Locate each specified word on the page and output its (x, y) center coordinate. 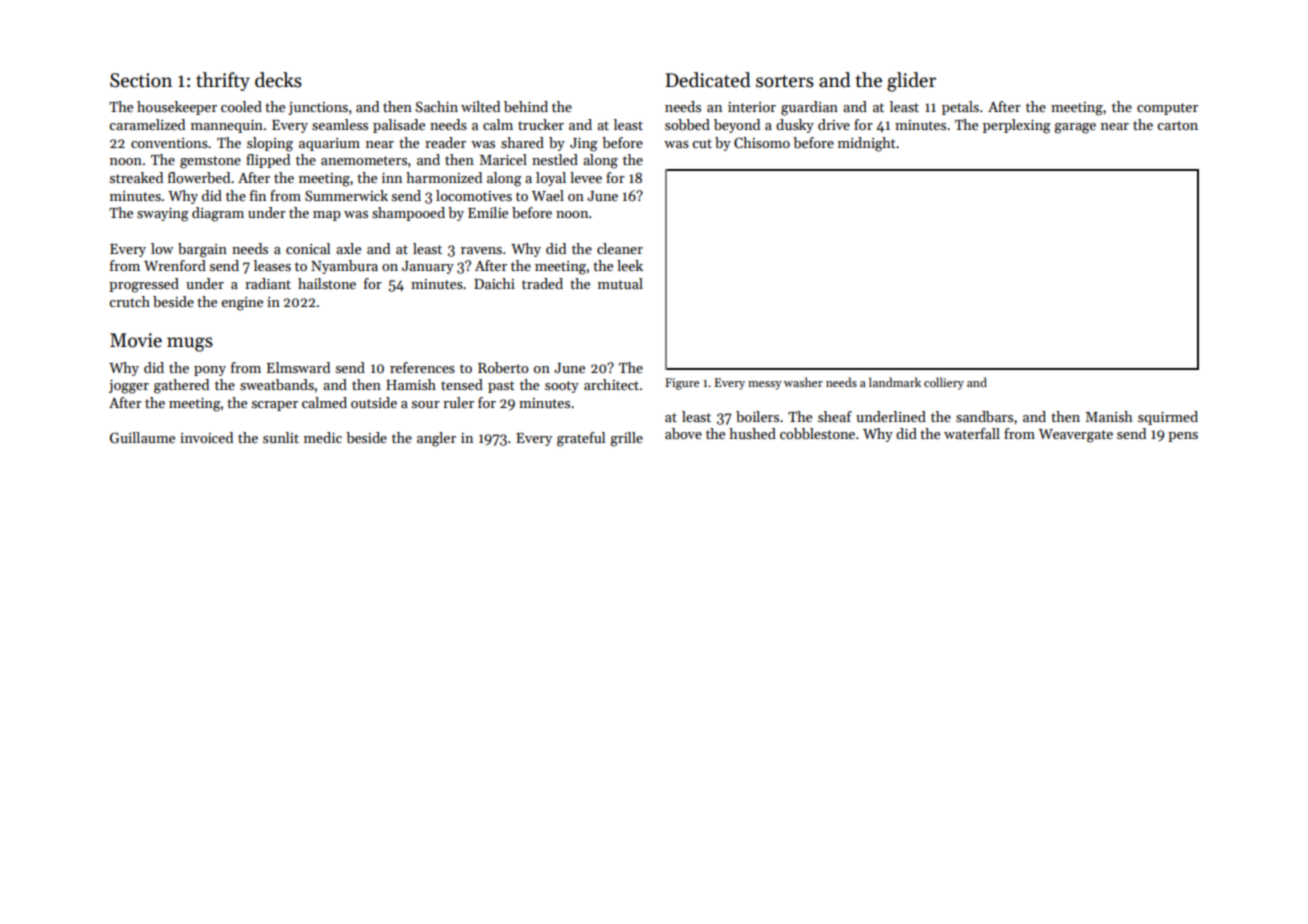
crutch (129, 301)
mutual (620, 283)
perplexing (1017, 126)
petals (960, 108)
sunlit (281, 437)
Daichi (494, 283)
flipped (268, 161)
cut (702, 143)
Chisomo (762, 142)
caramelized (147, 124)
